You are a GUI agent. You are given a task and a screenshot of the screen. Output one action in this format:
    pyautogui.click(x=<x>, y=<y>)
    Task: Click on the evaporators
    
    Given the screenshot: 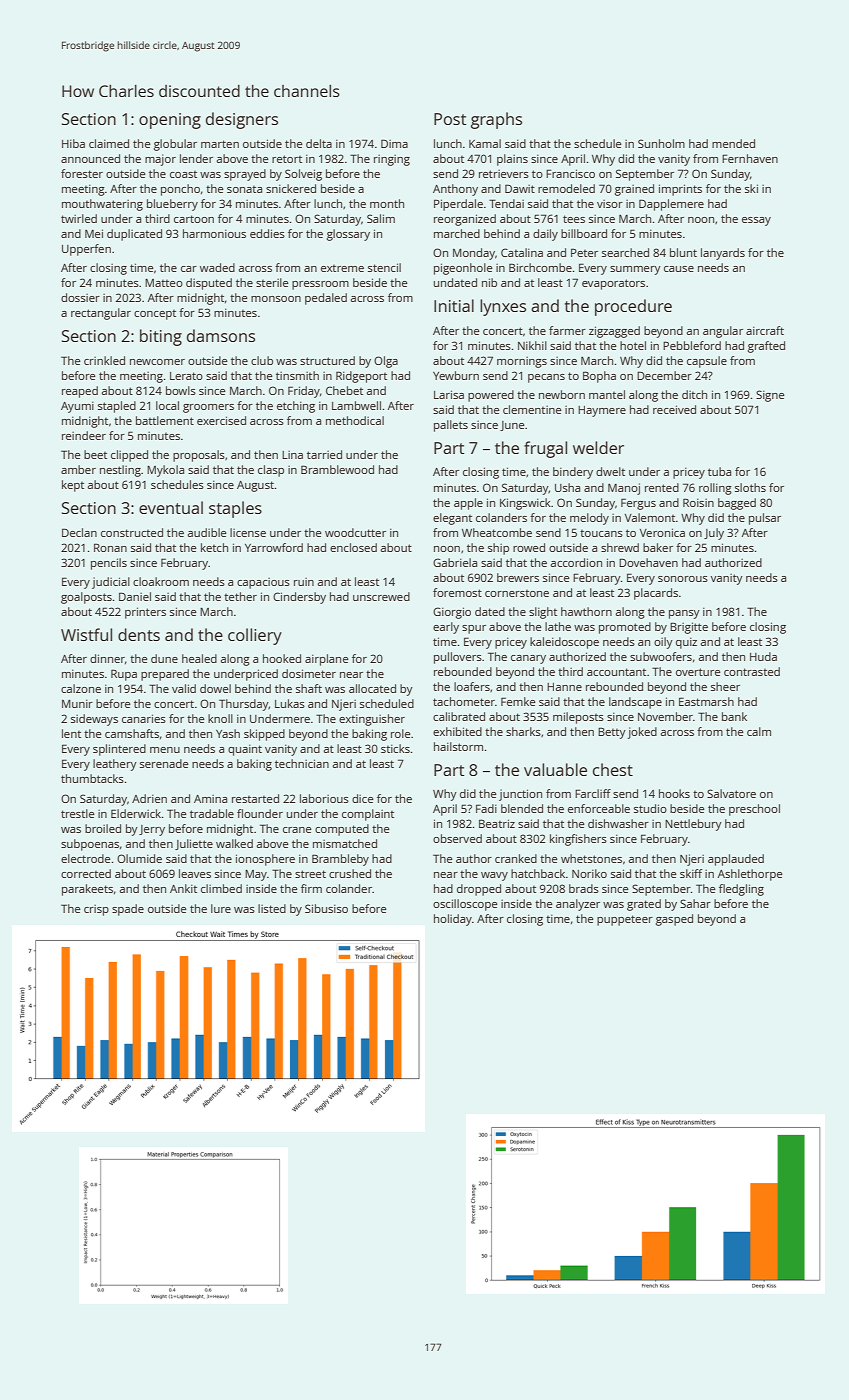 What is the action you would take?
    pyautogui.click(x=613, y=284)
